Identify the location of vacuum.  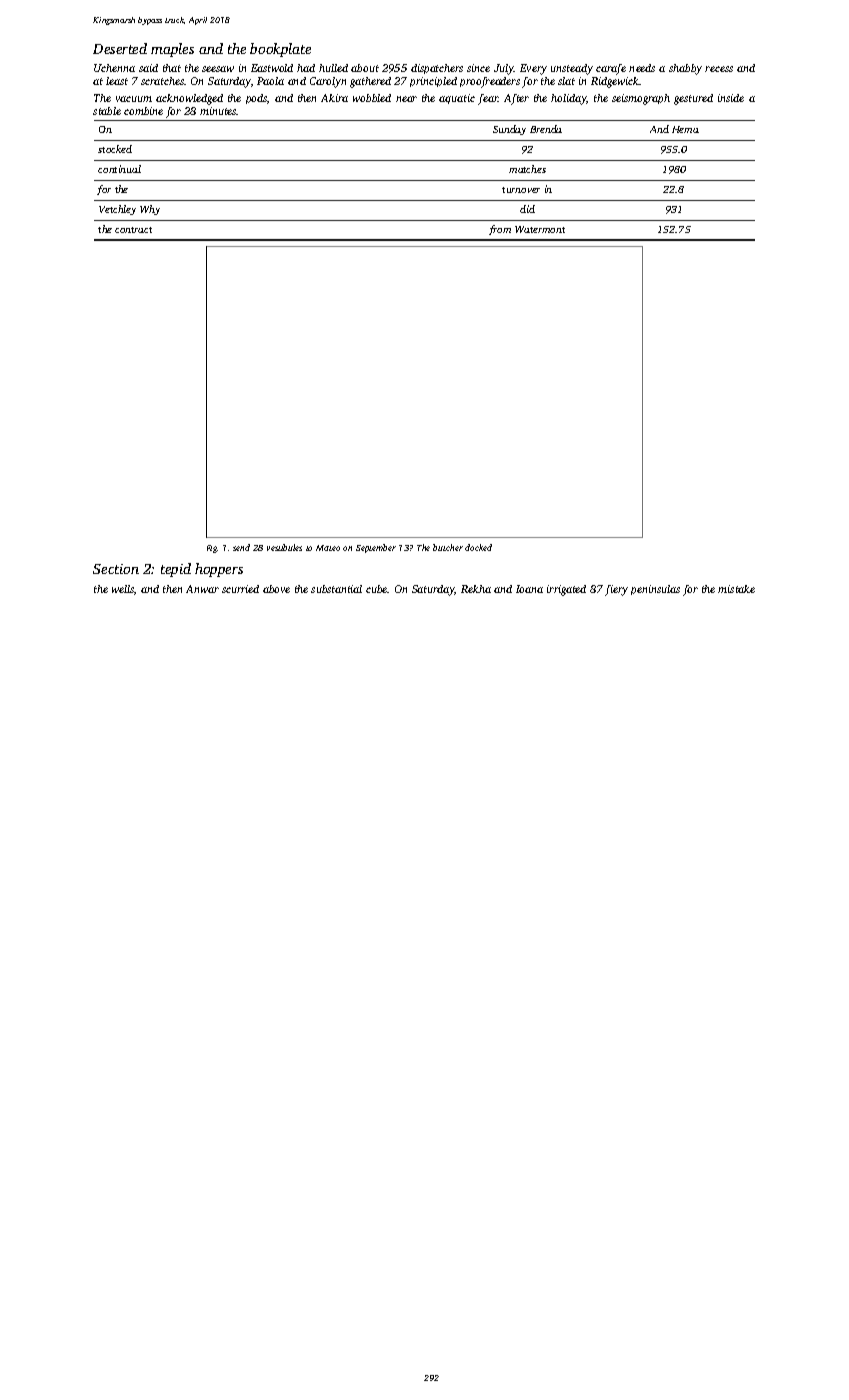
(134, 99).
